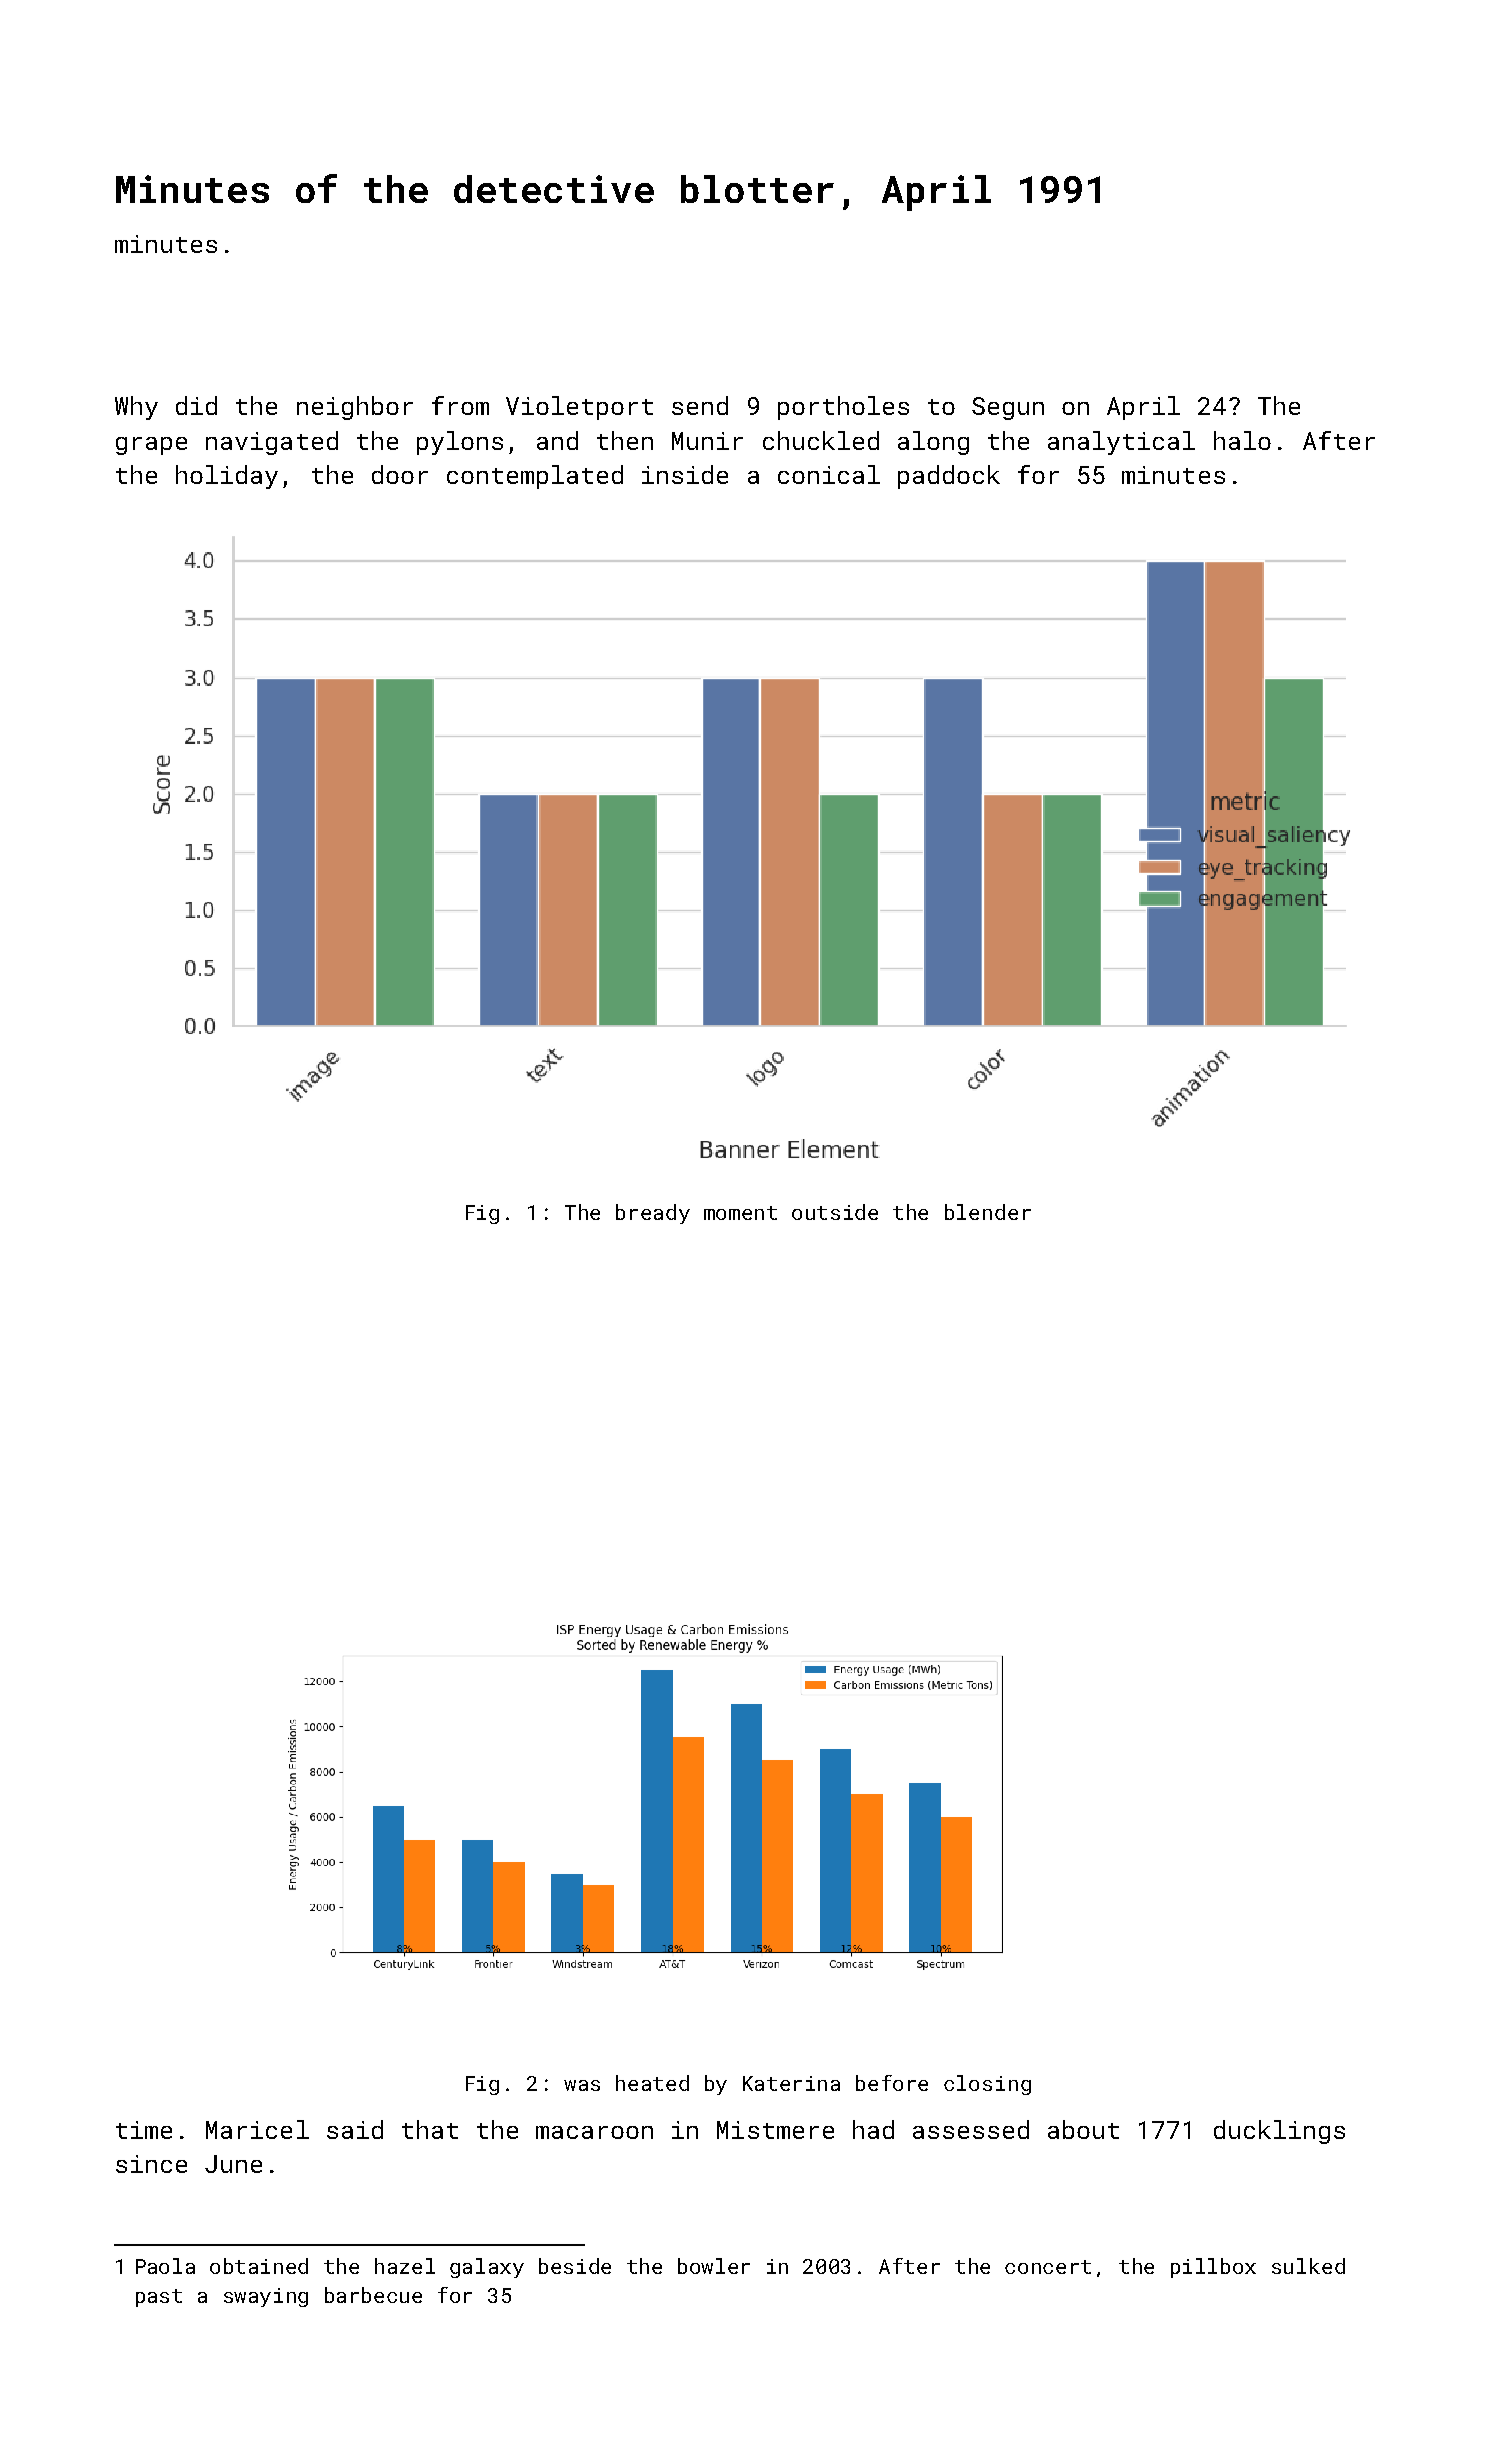 The height and width of the page is (2464, 1496). What do you see at coordinates (829, 474) in the page?
I see `conical` at bounding box center [829, 474].
